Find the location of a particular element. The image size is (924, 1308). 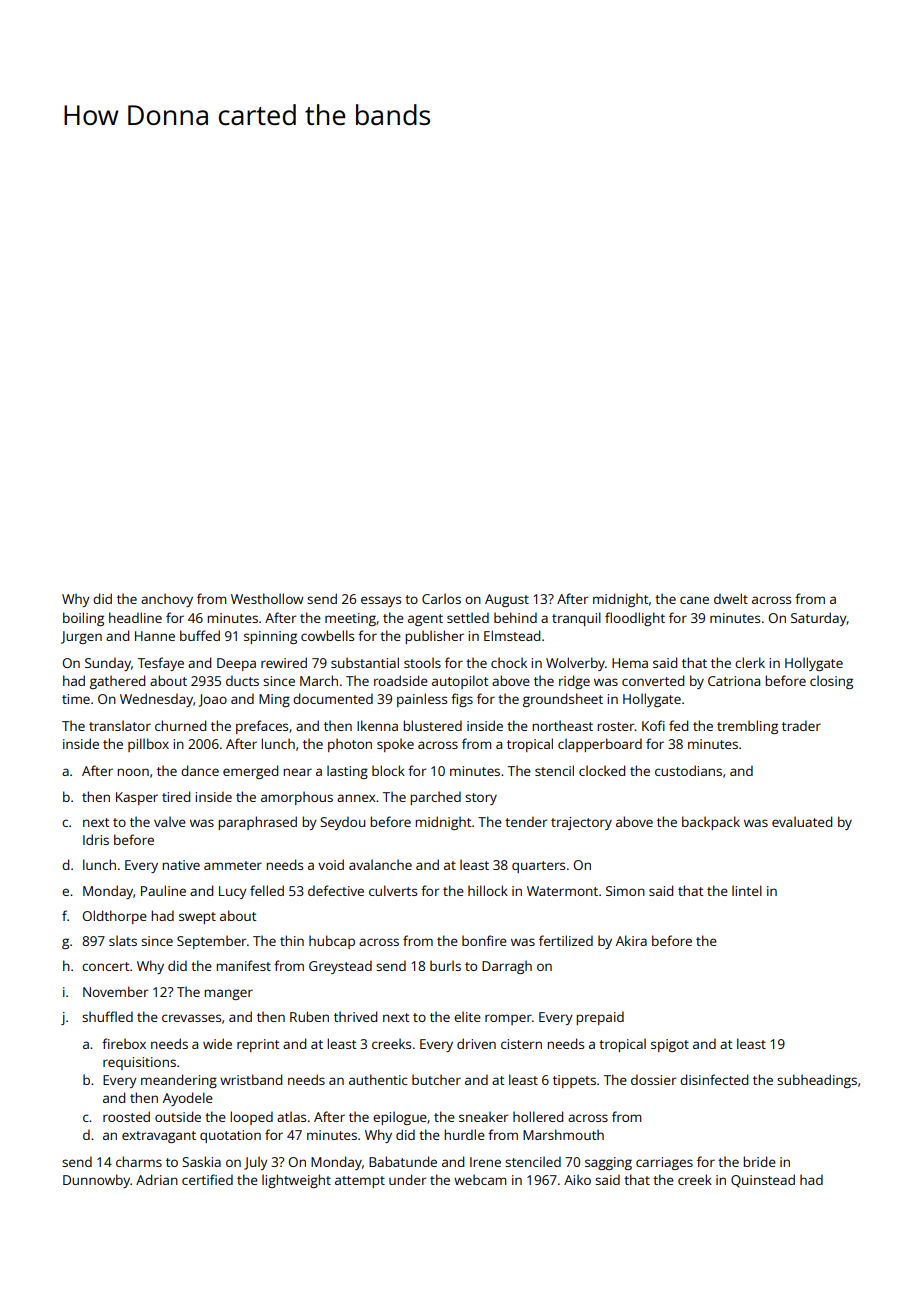

Westhollow is located at coordinates (267, 598).
